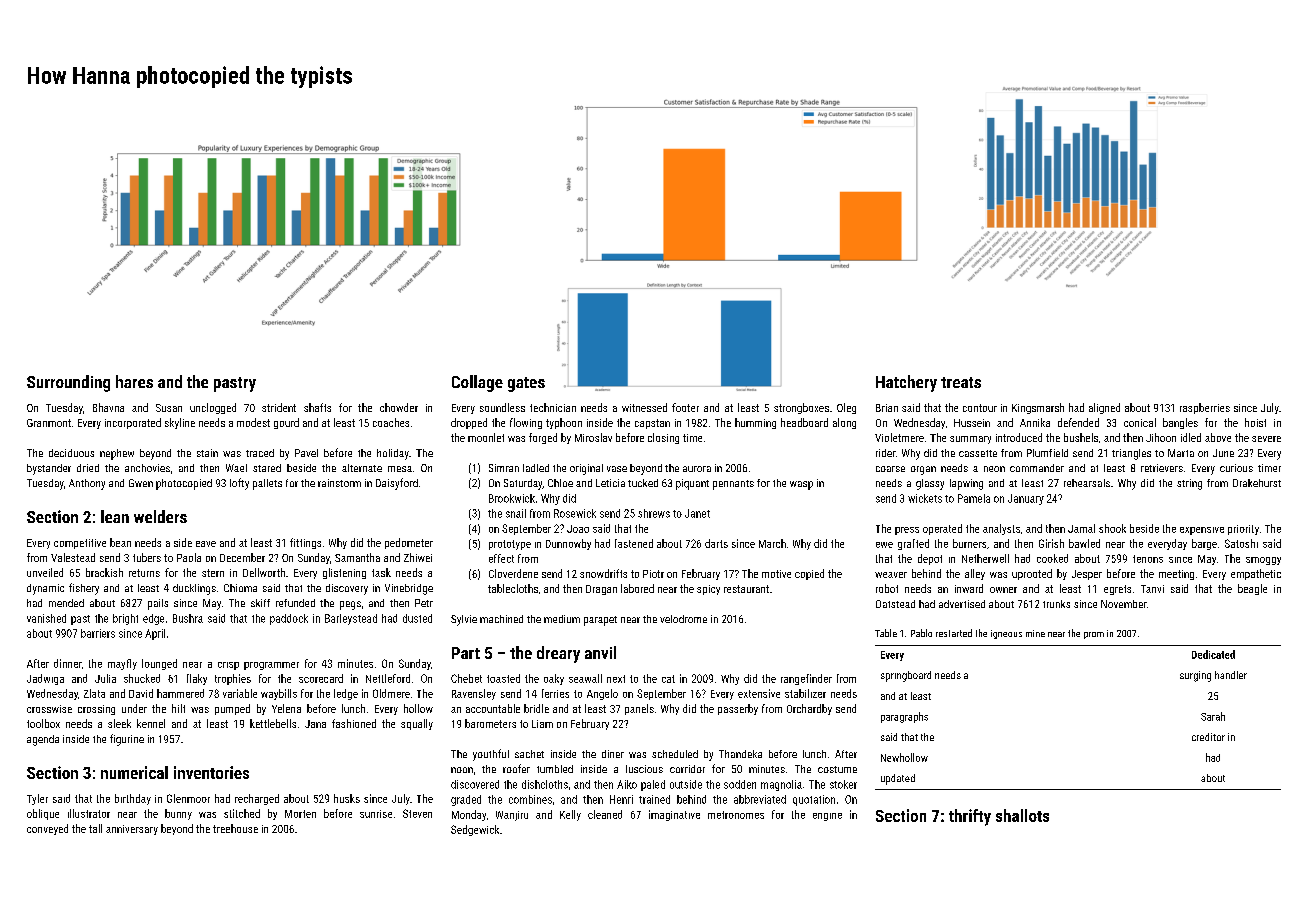  What do you see at coordinates (738, 709) in the image?
I see `passerby` at bounding box center [738, 709].
